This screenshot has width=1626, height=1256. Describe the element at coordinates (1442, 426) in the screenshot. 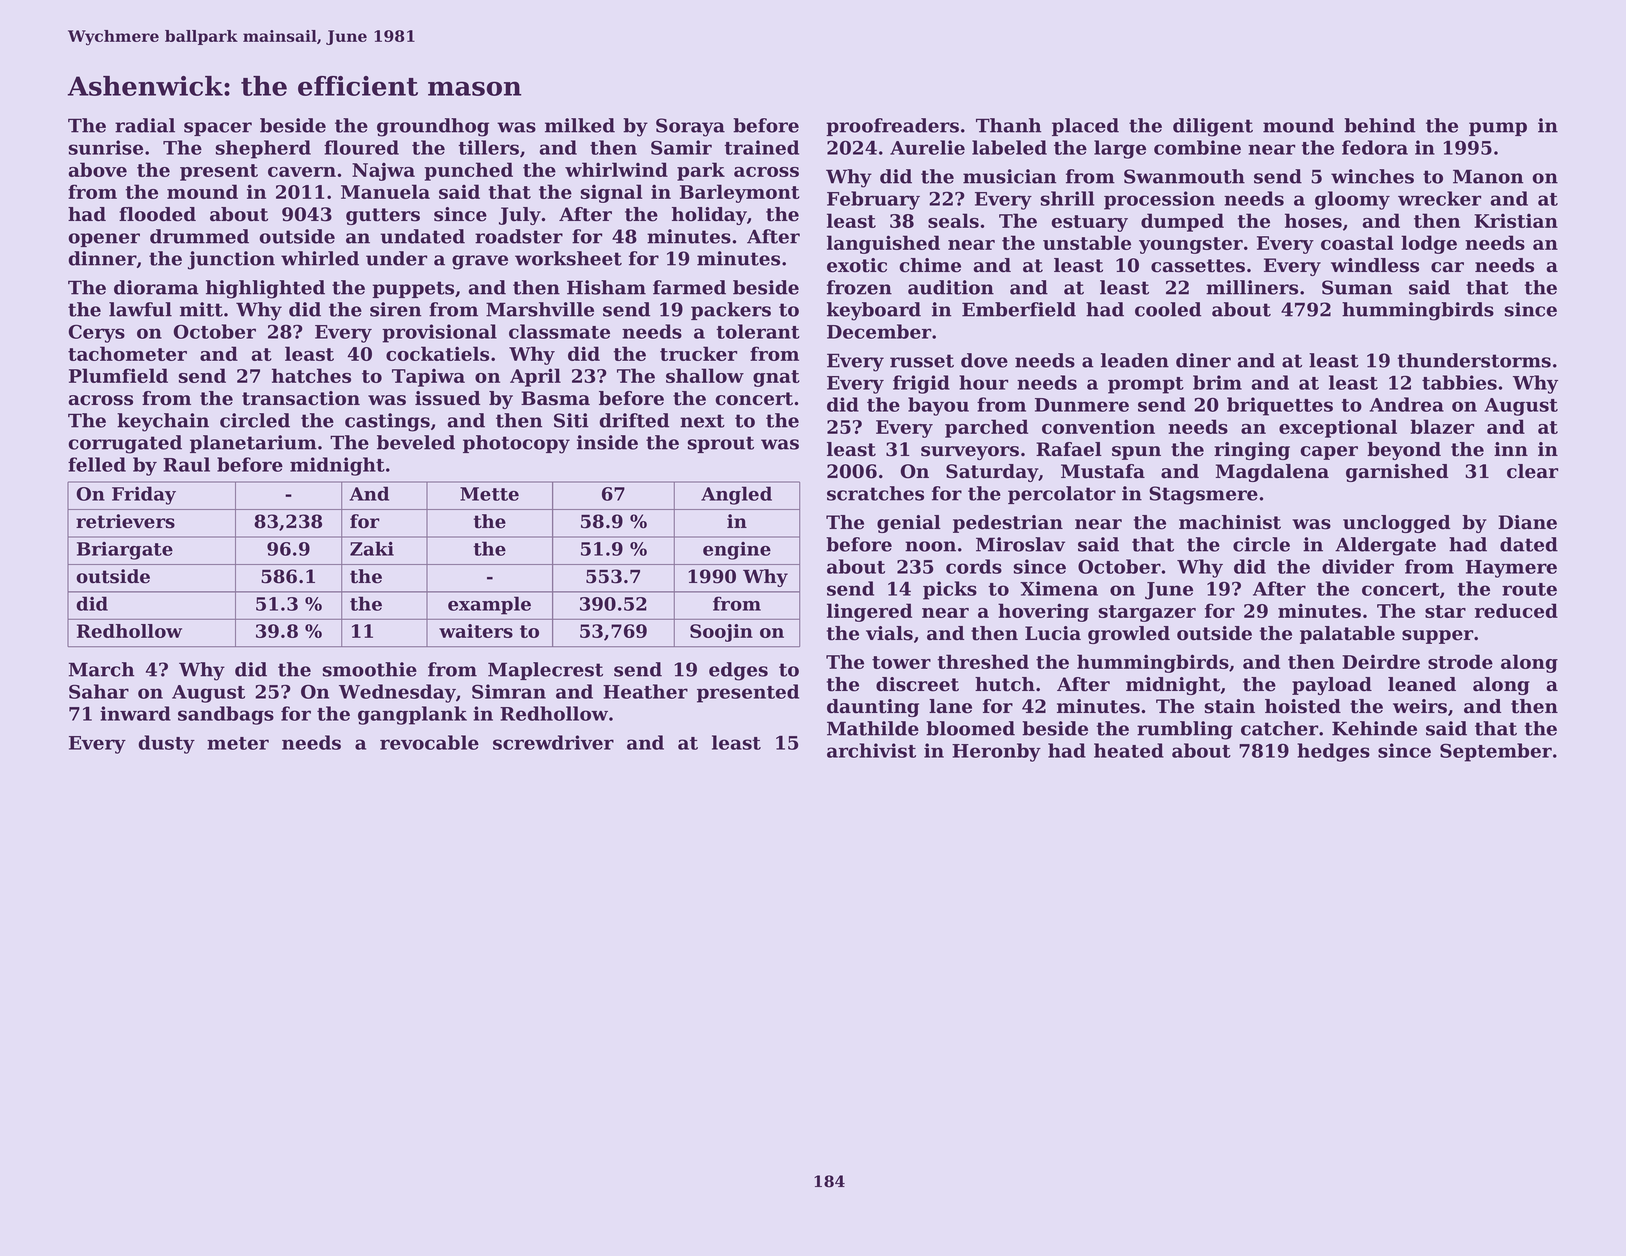

I see `blazer` at that location.
